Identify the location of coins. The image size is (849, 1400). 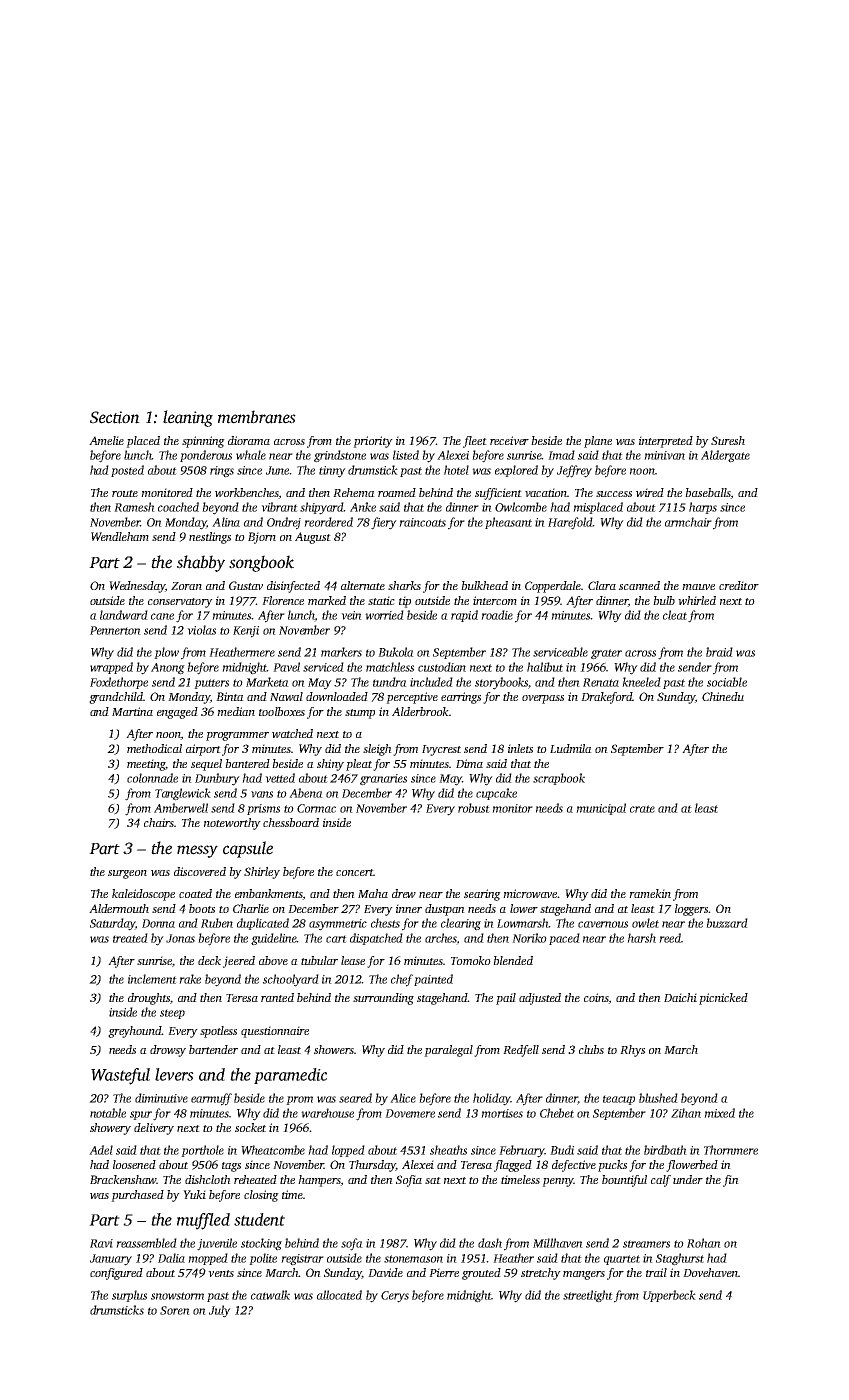
(596, 998).
